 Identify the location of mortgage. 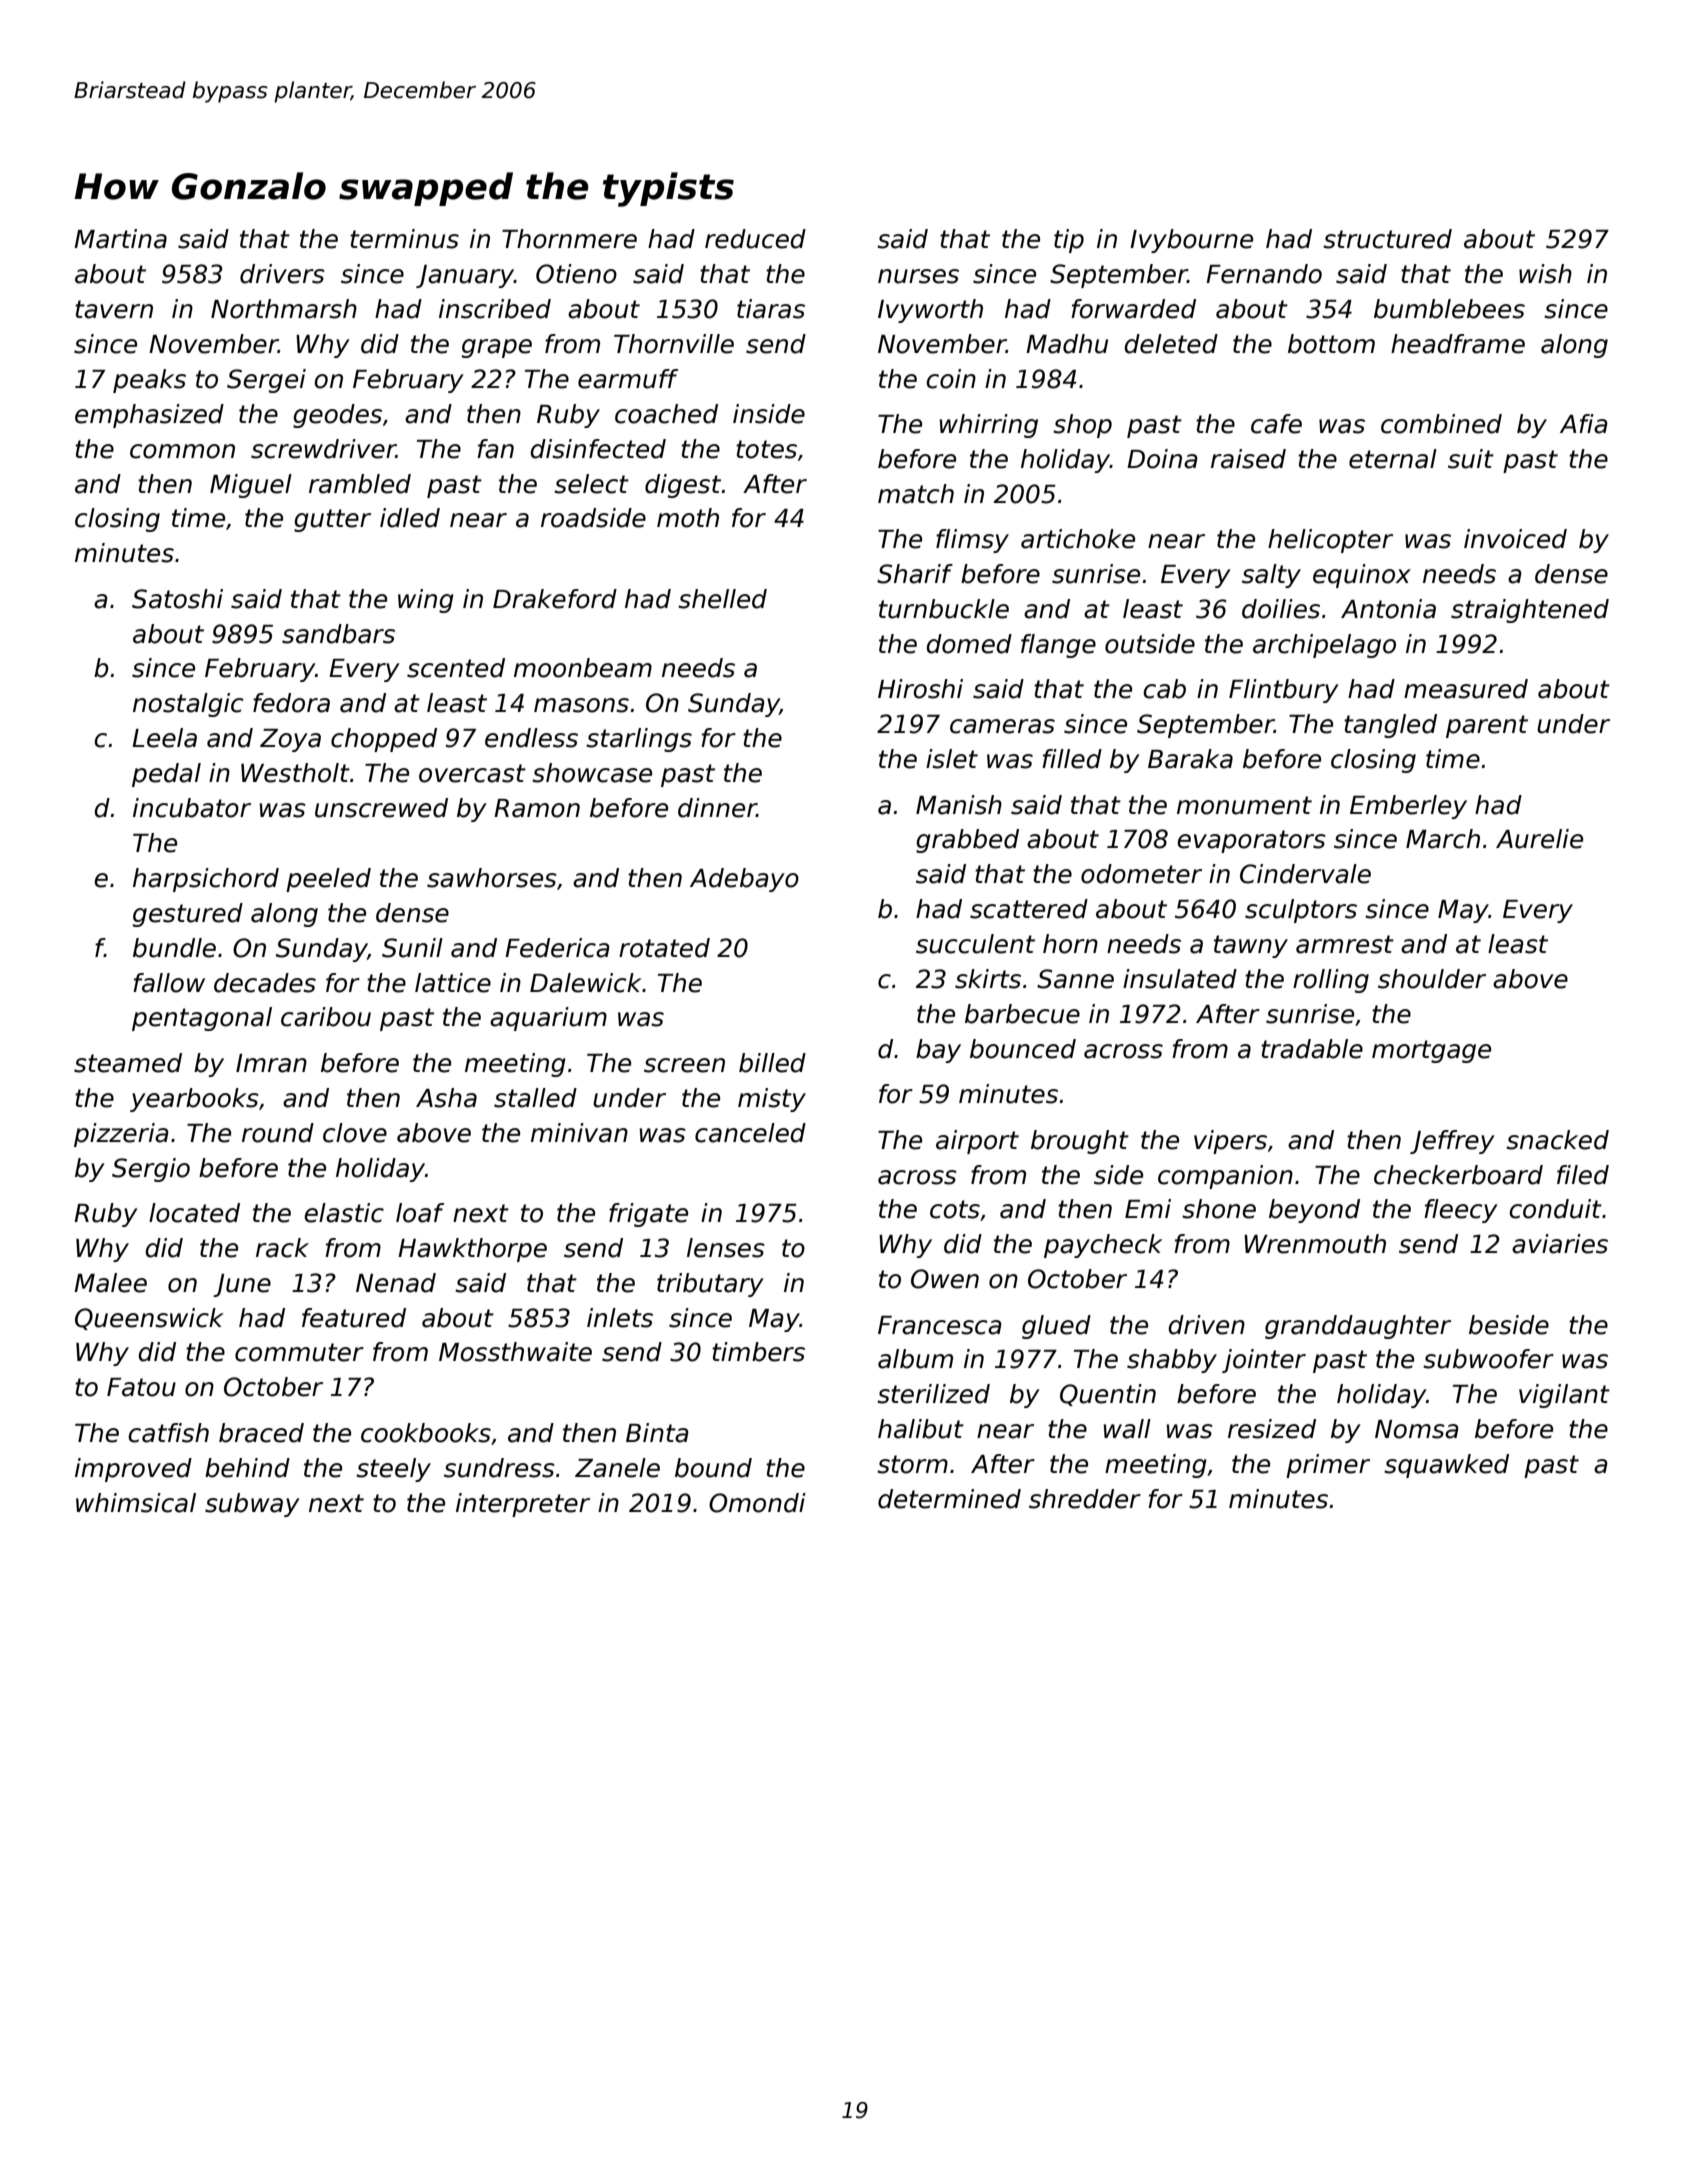
(1431, 1051).
